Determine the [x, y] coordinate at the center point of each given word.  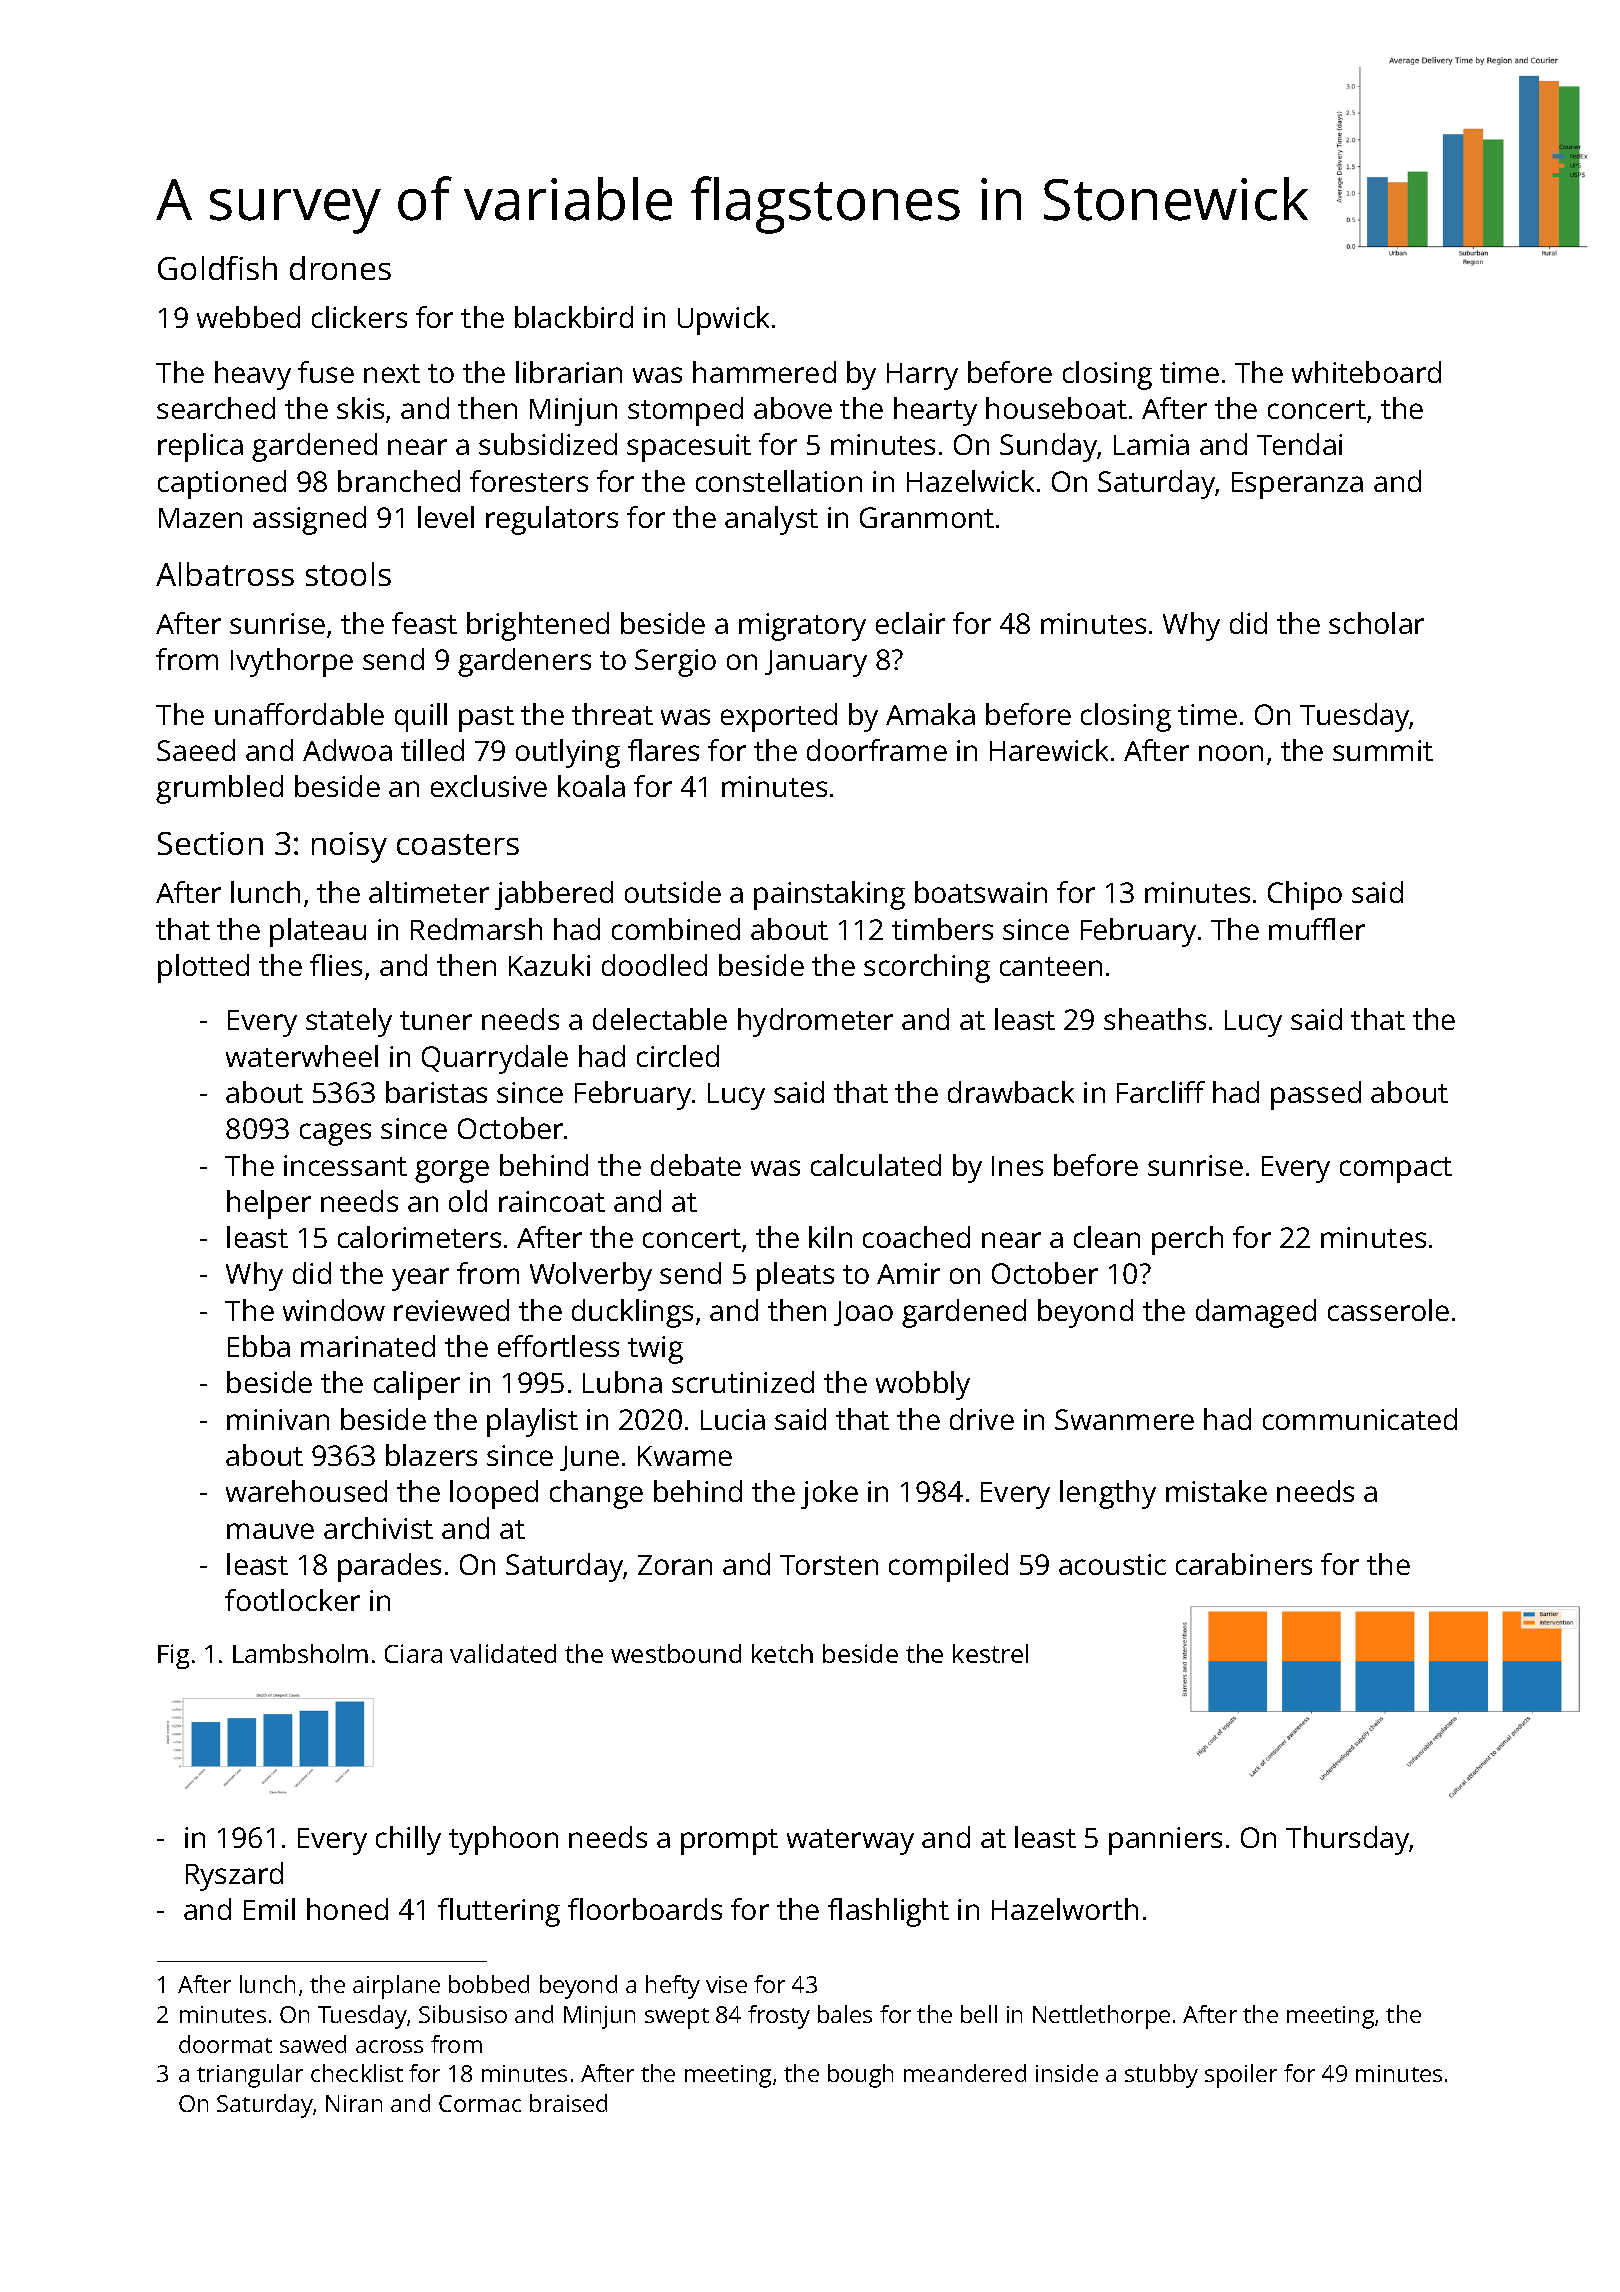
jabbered [554, 895]
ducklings [632, 1313]
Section [210, 843]
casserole [1388, 1310]
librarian [569, 372]
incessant [345, 1165]
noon [1231, 753]
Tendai [1299, 444]
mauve [270, 1531]
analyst [771, 520]
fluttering [499, 1912]
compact [1396, 1170]
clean [1107, 1237]
